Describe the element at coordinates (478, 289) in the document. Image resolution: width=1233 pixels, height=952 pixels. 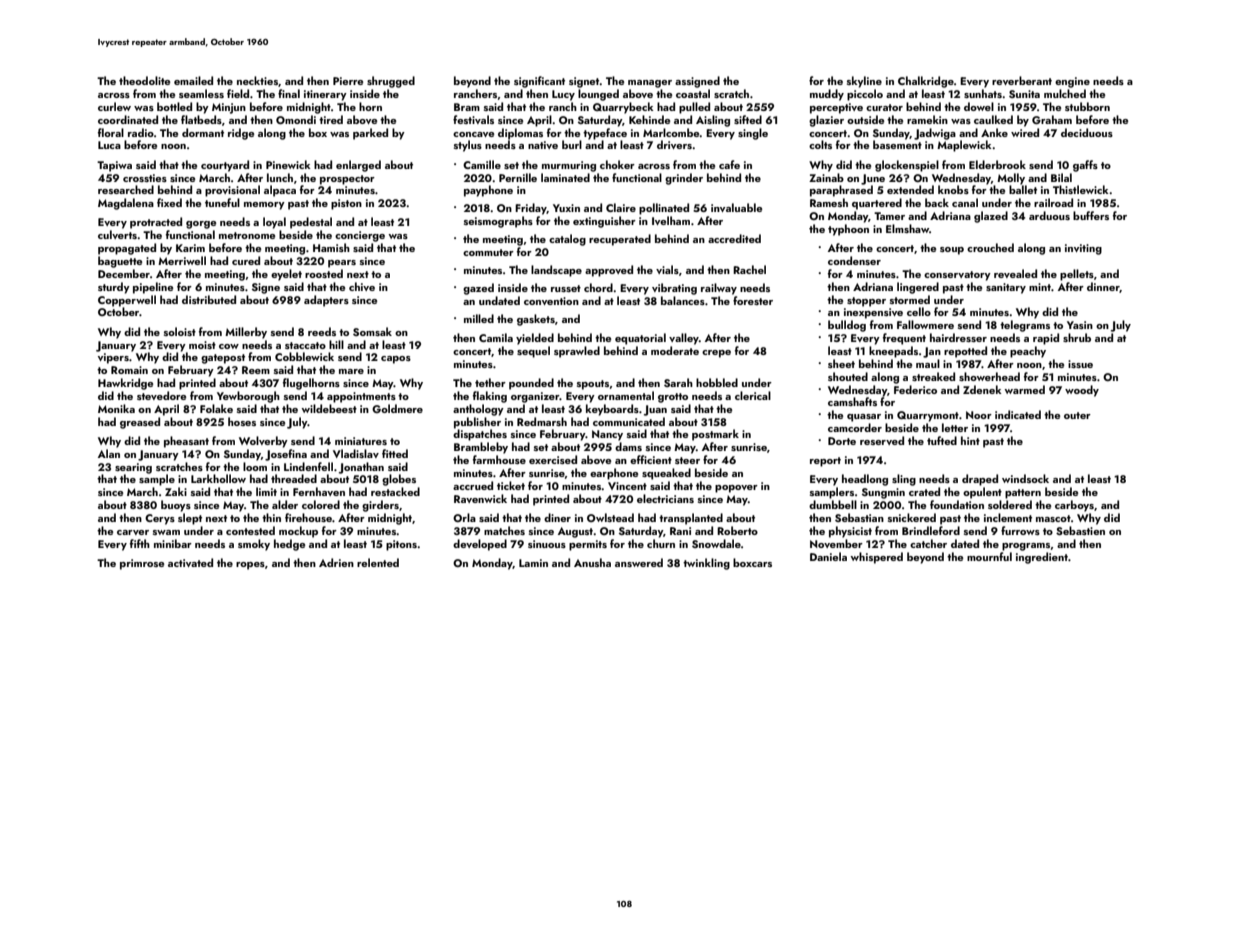
I see `gazed` at that location.
